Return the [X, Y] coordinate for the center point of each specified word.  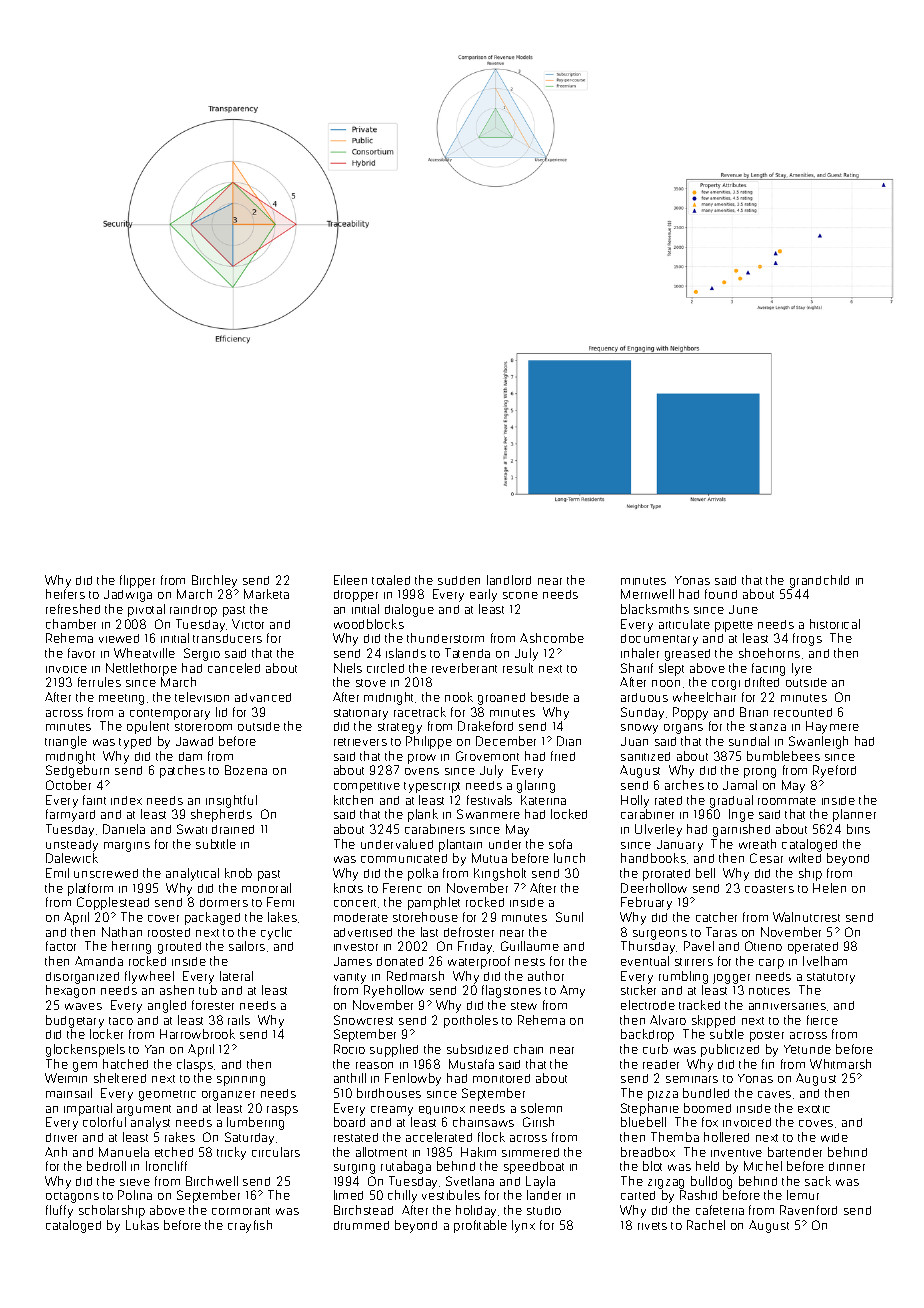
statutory [831, 978]
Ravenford [808, 1210]
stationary [361, 714]
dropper [356, 596]
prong [760, 773]
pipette [734, 626]
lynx [523, 1226]
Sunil [569, 917]
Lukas [142, 1225]
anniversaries [787, 1006]
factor [61, 946]
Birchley [214, 581]
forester [213, 1005]
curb [655, 1049]
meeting [121, 699]
